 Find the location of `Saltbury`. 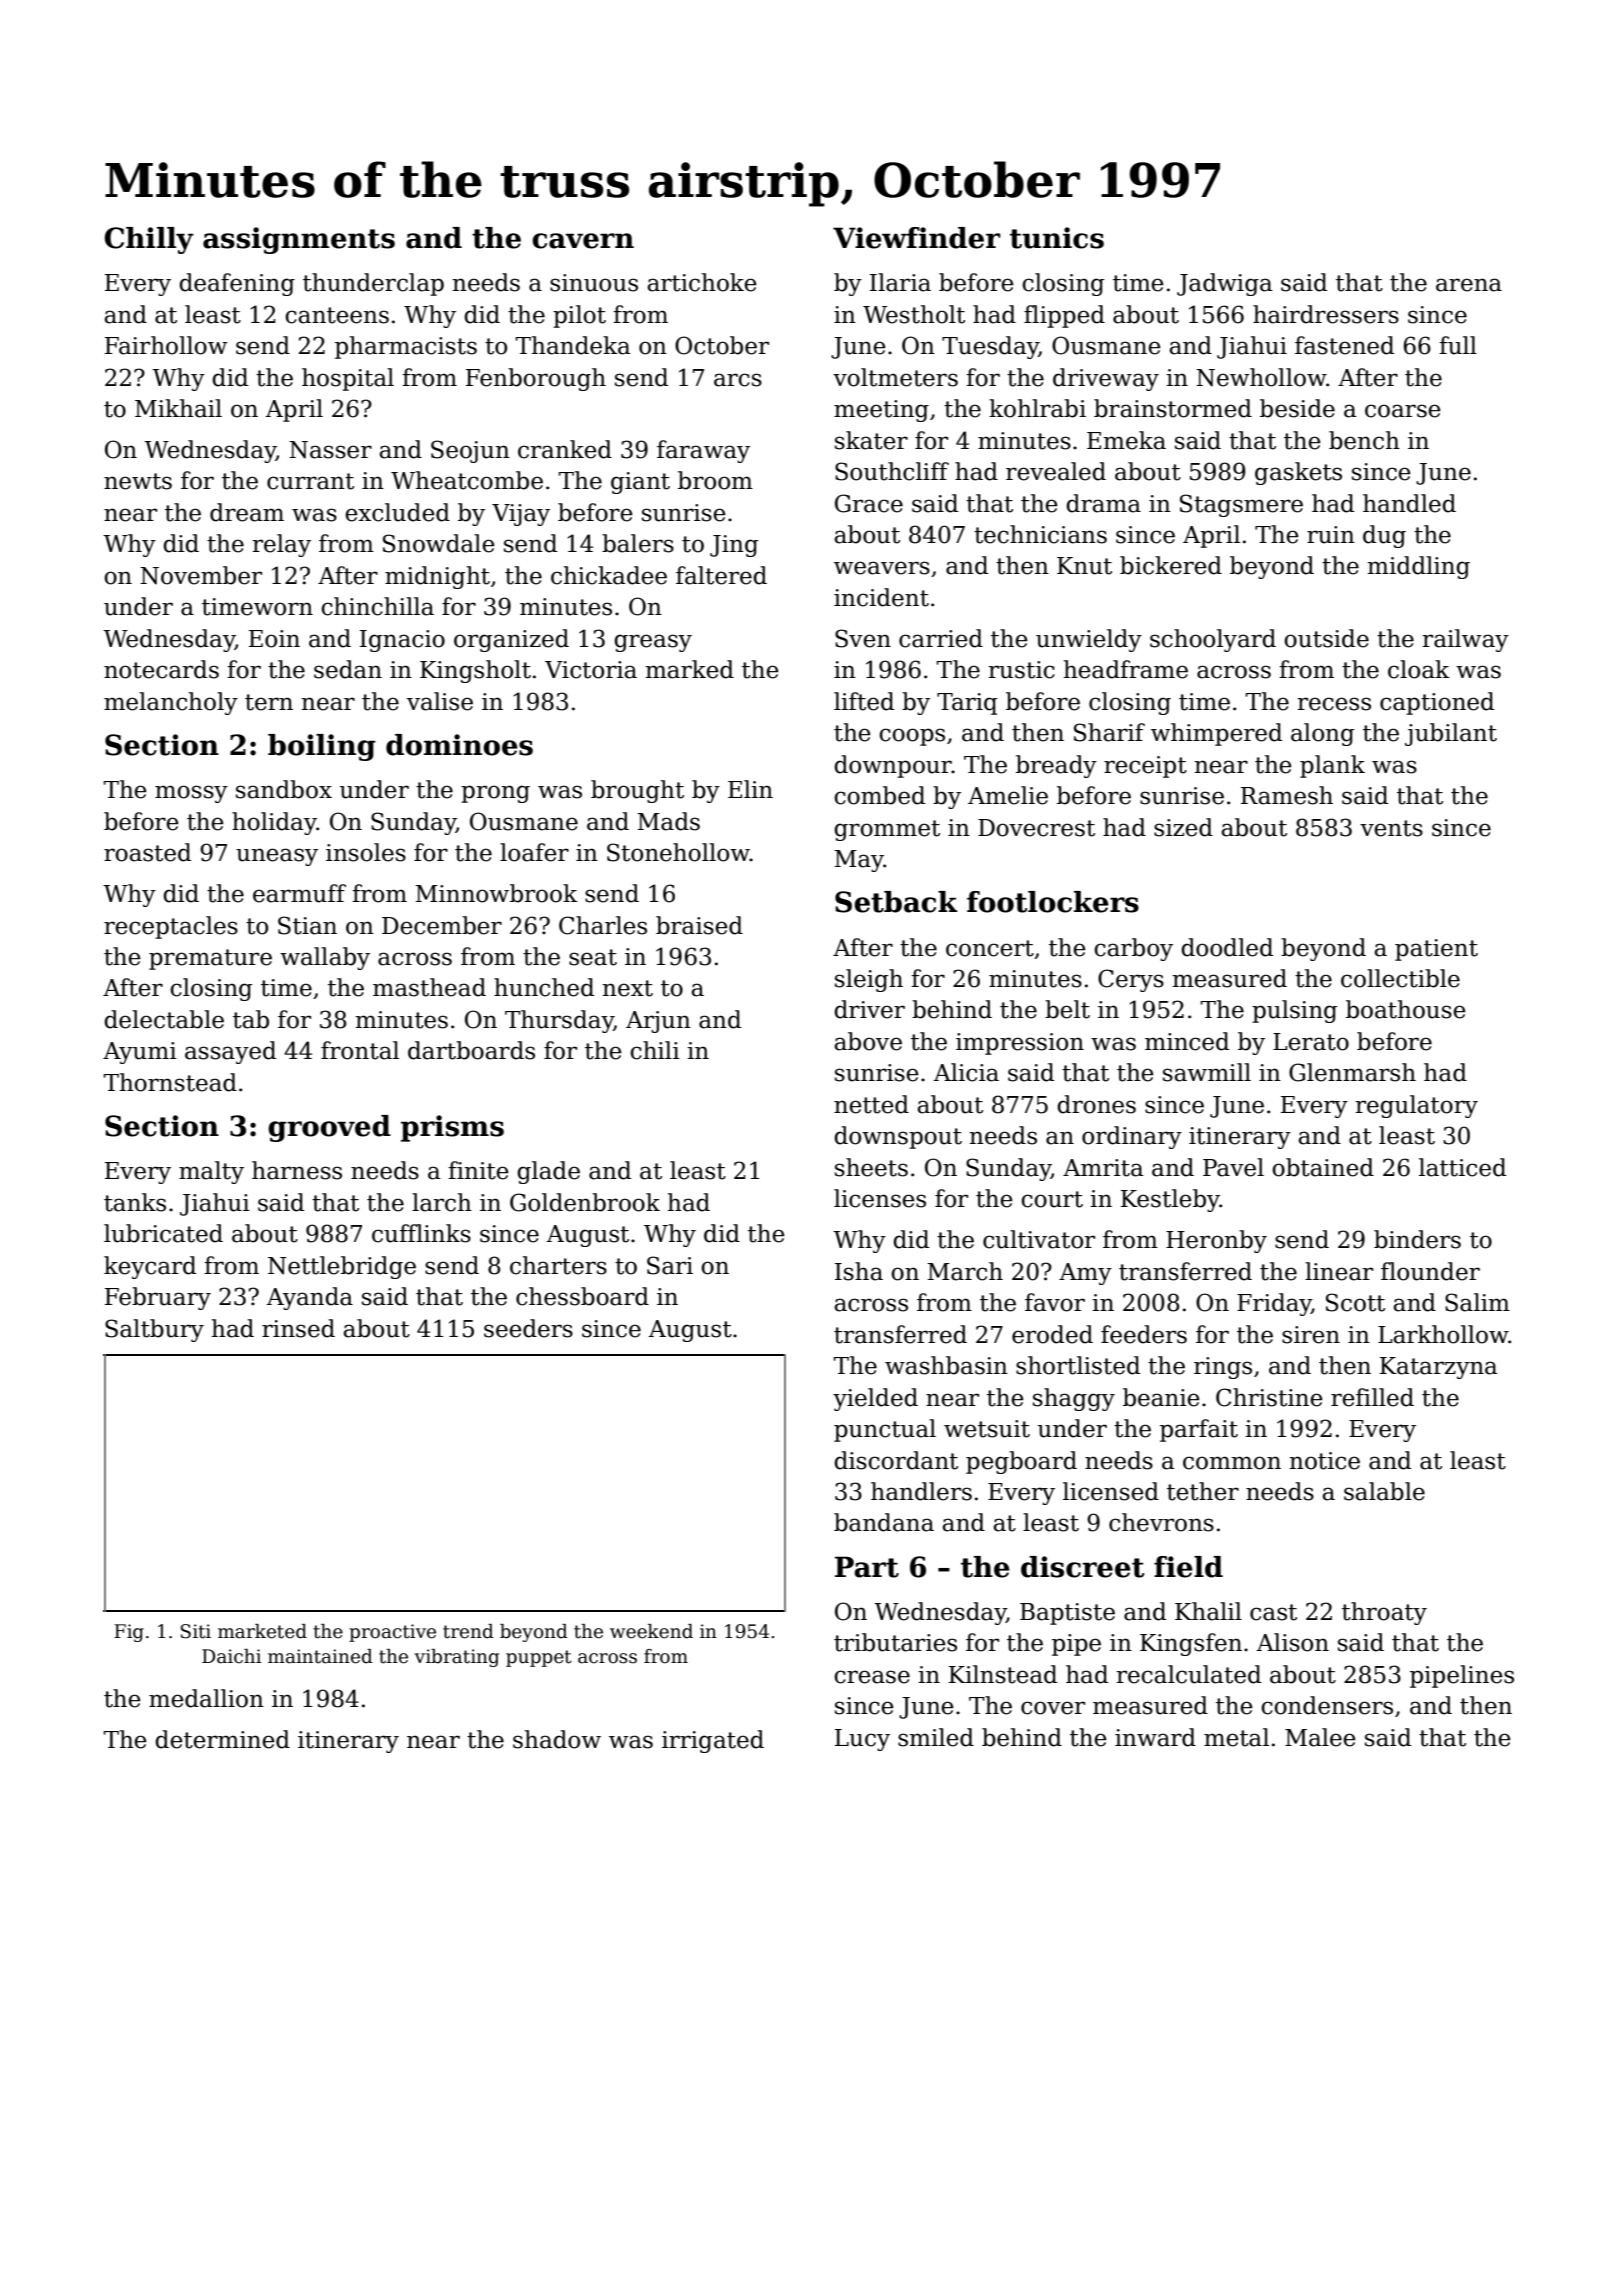

Saltbury is located at coordinates (154, 1330).
